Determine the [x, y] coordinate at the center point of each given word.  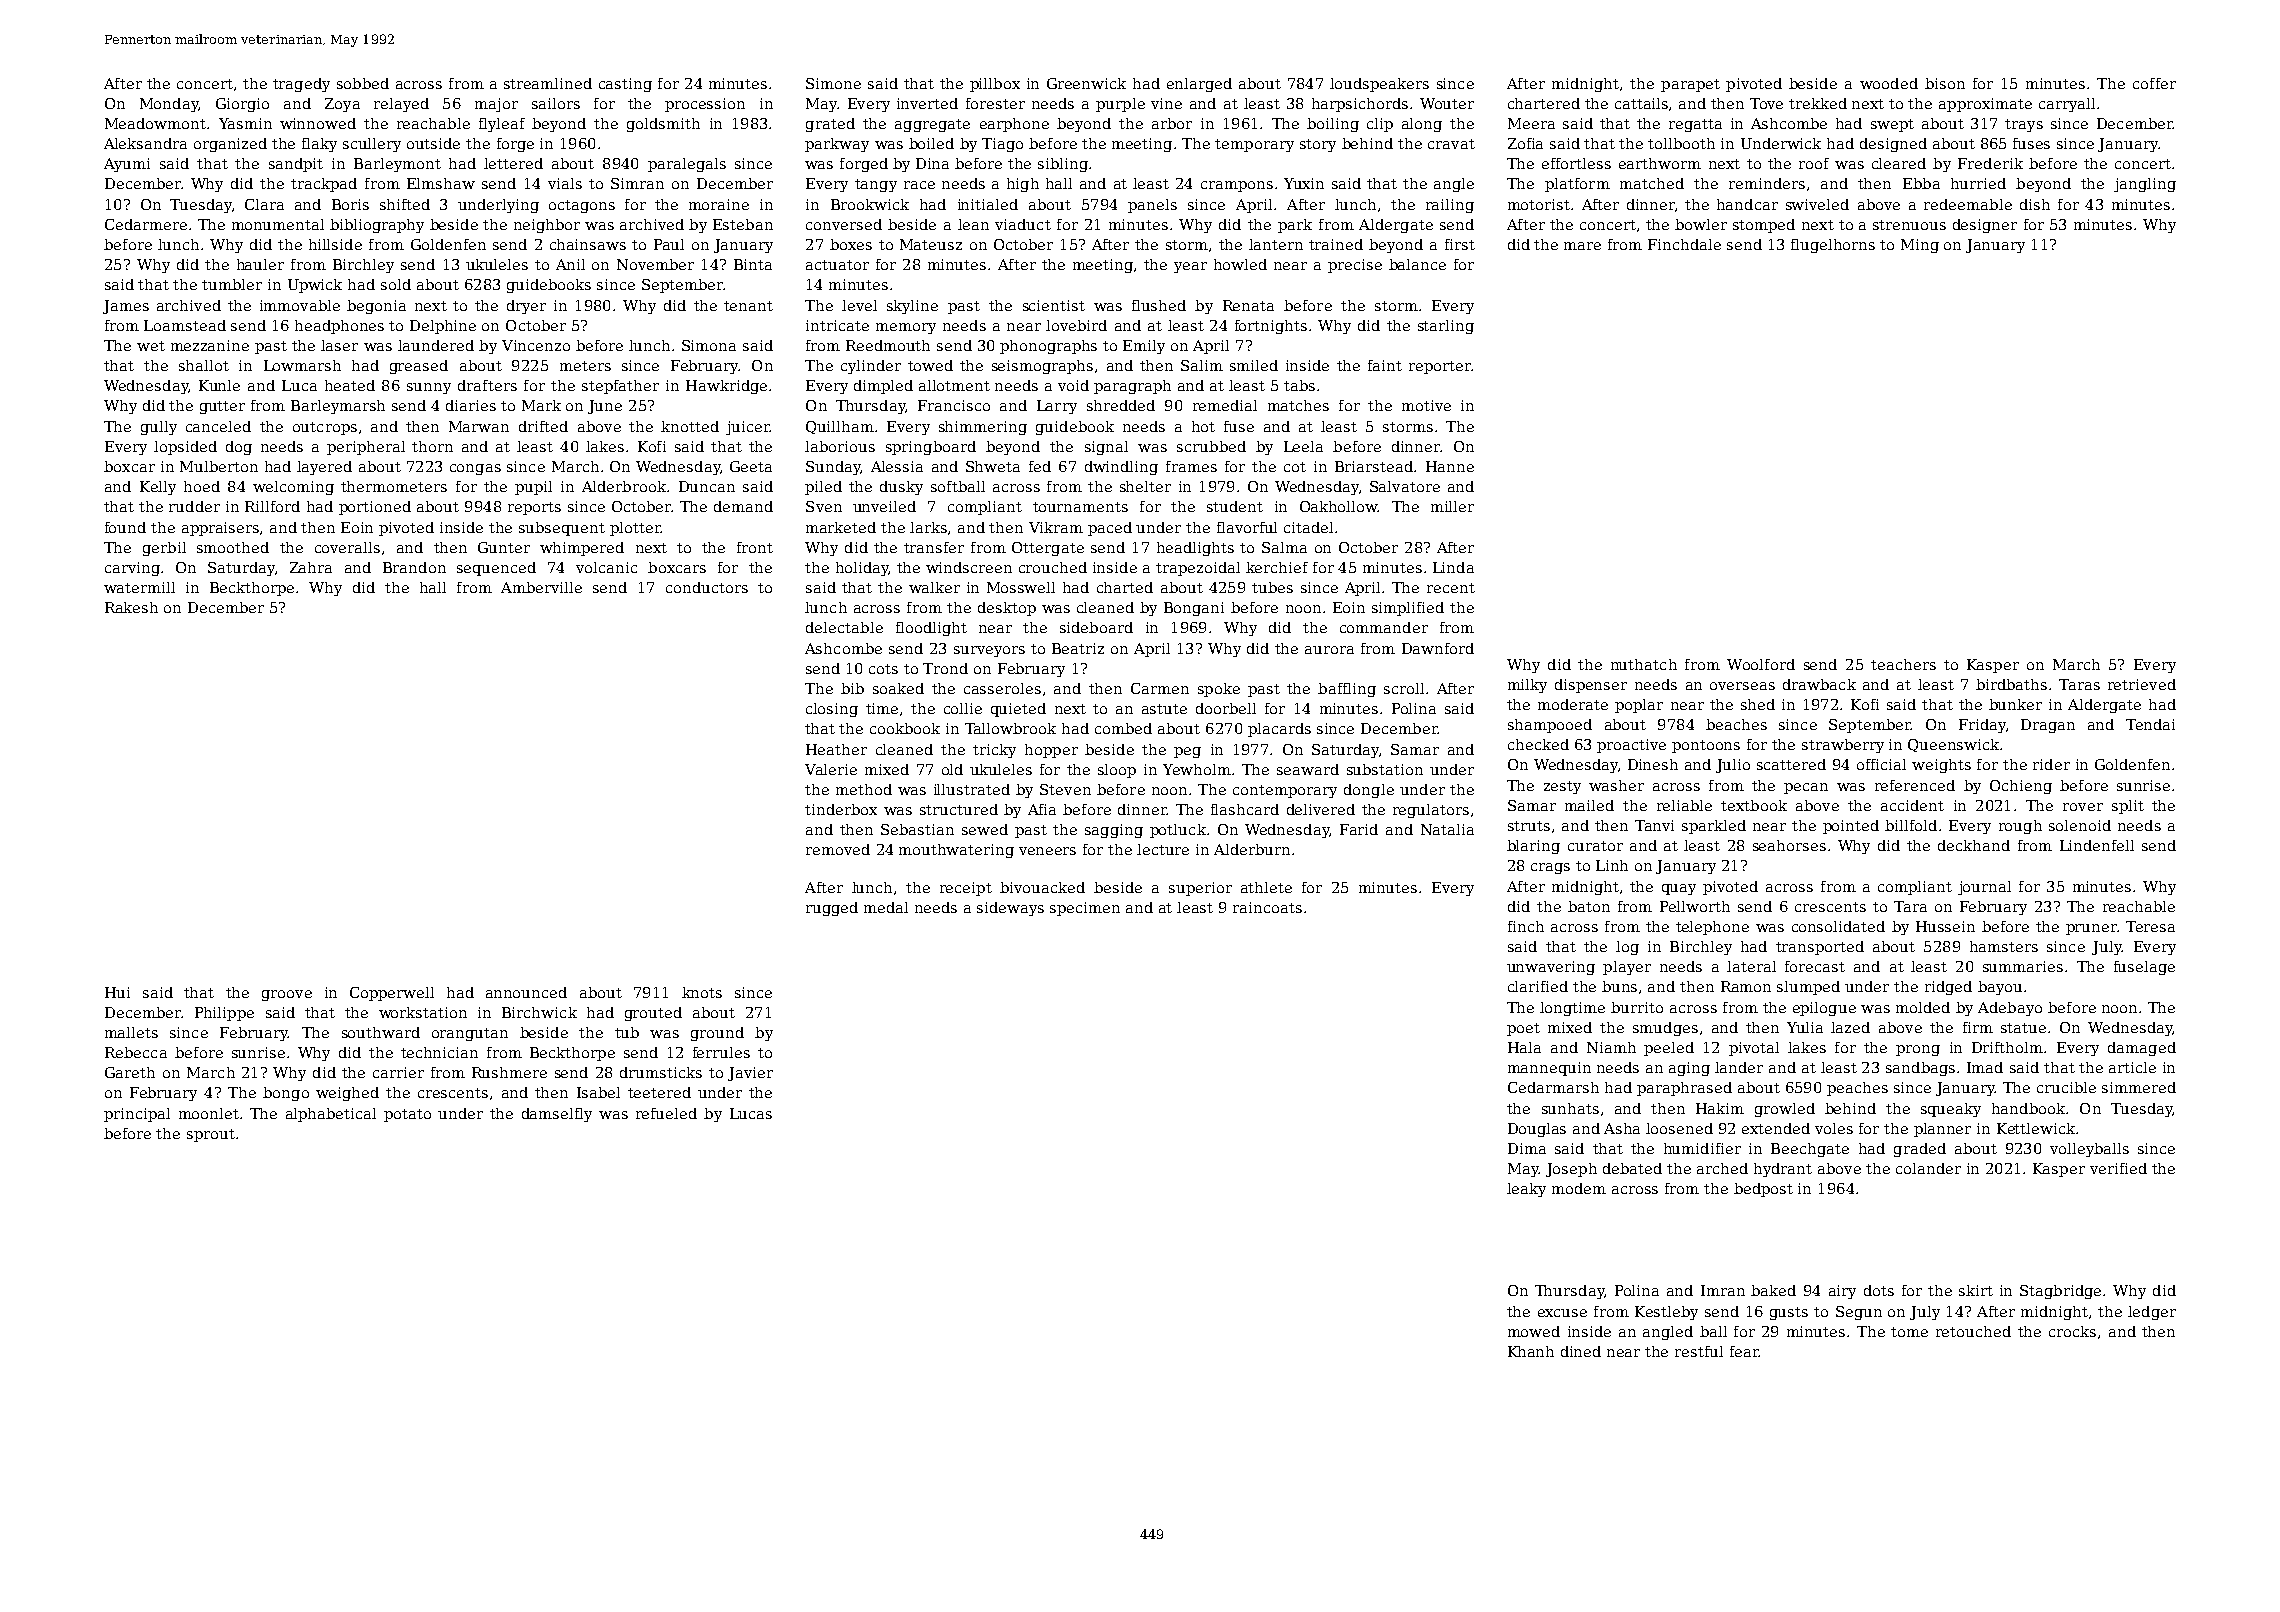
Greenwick [1086, 83]
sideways [1010, 909]
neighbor [547, 226]
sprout [211, 1135]
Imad [1985, 1067]
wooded [1889, 83]
